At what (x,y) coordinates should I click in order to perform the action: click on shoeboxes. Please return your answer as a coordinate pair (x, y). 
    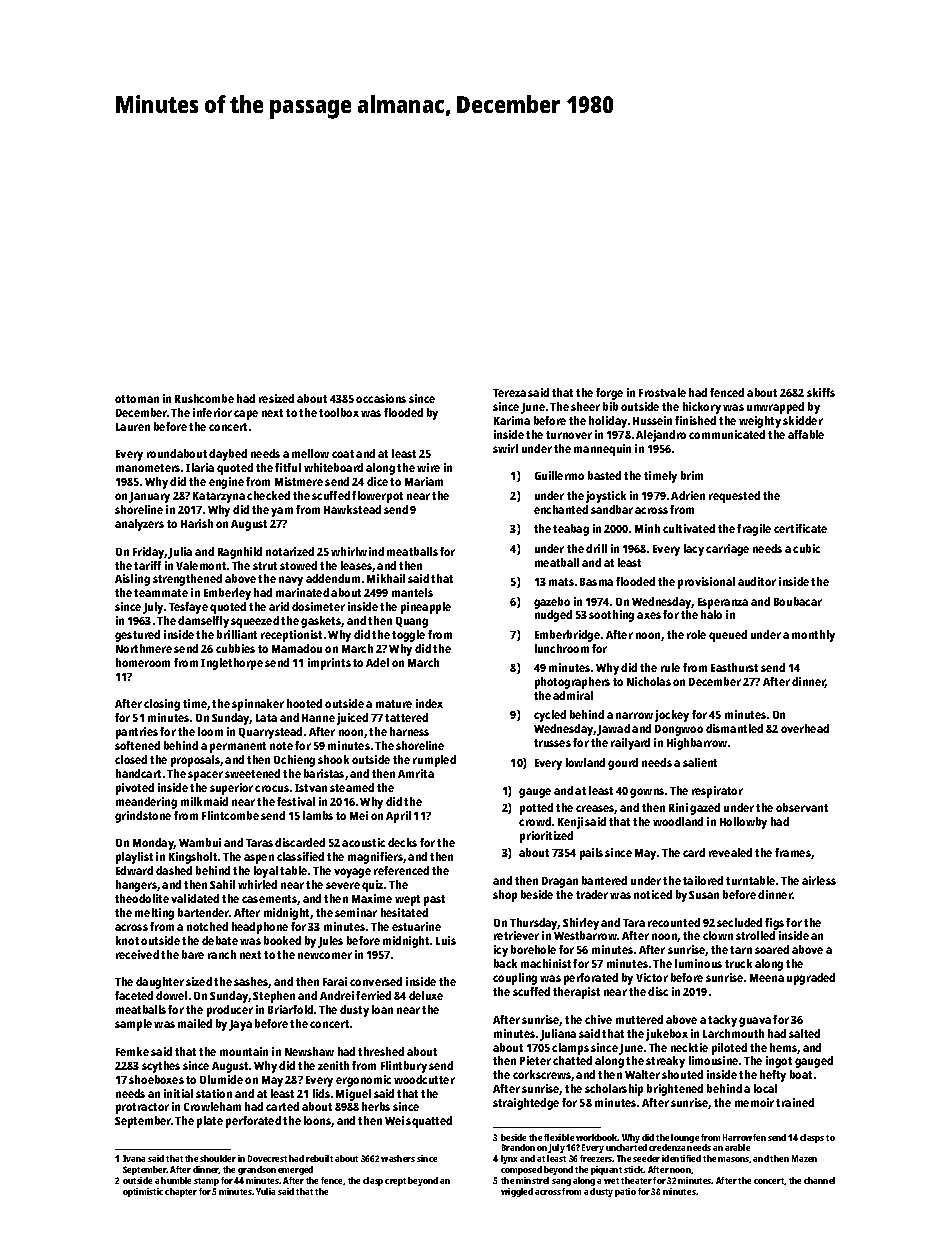
    Looking at the image, I should click on (156, 1079).
